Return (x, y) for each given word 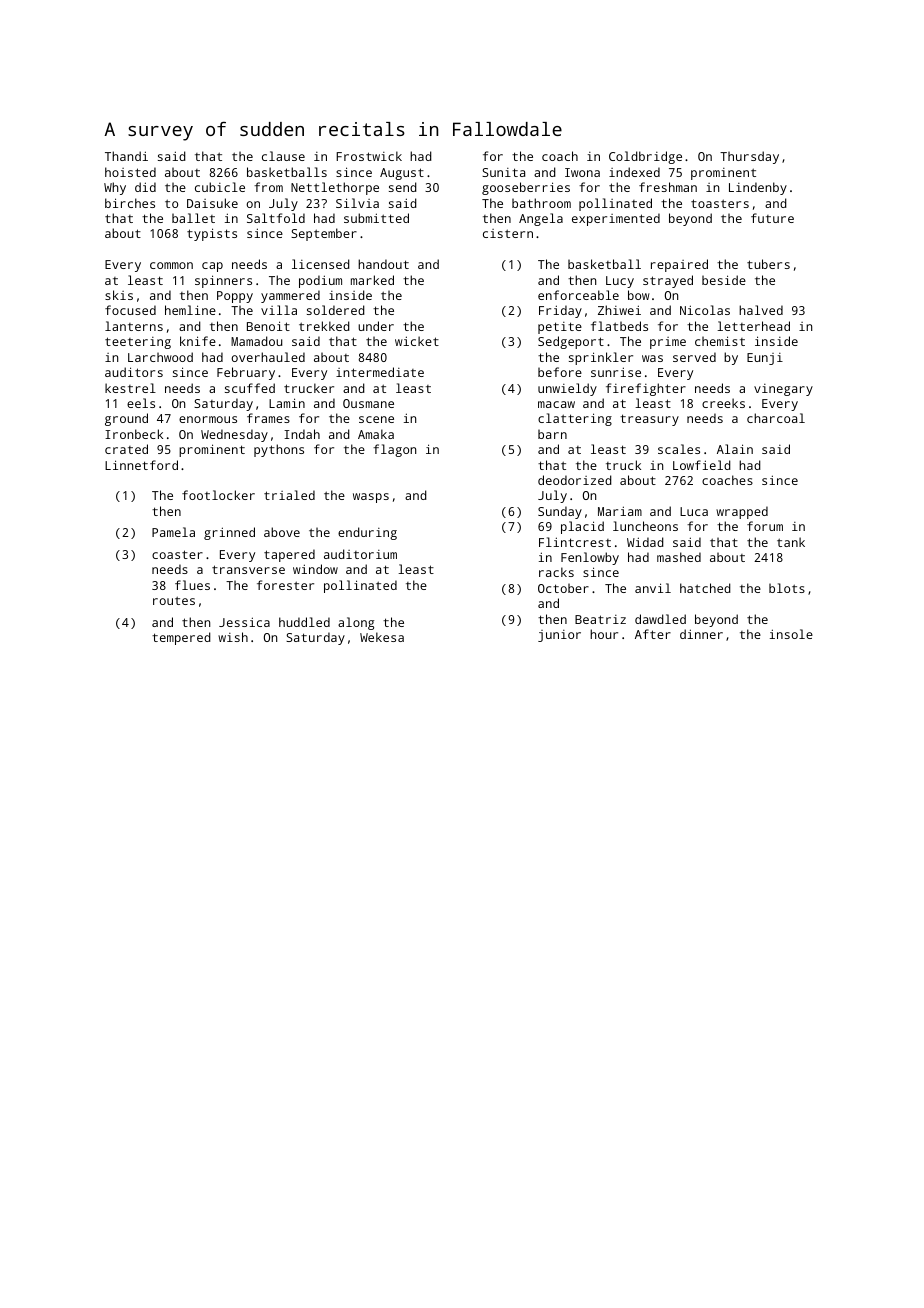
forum (765, 526)
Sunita (503, 172)
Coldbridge (645, 157)
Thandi (126, 156)
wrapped (742, 512)
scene (376, 419)
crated (126, 449)
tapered (289, 555)
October (563, 588)
